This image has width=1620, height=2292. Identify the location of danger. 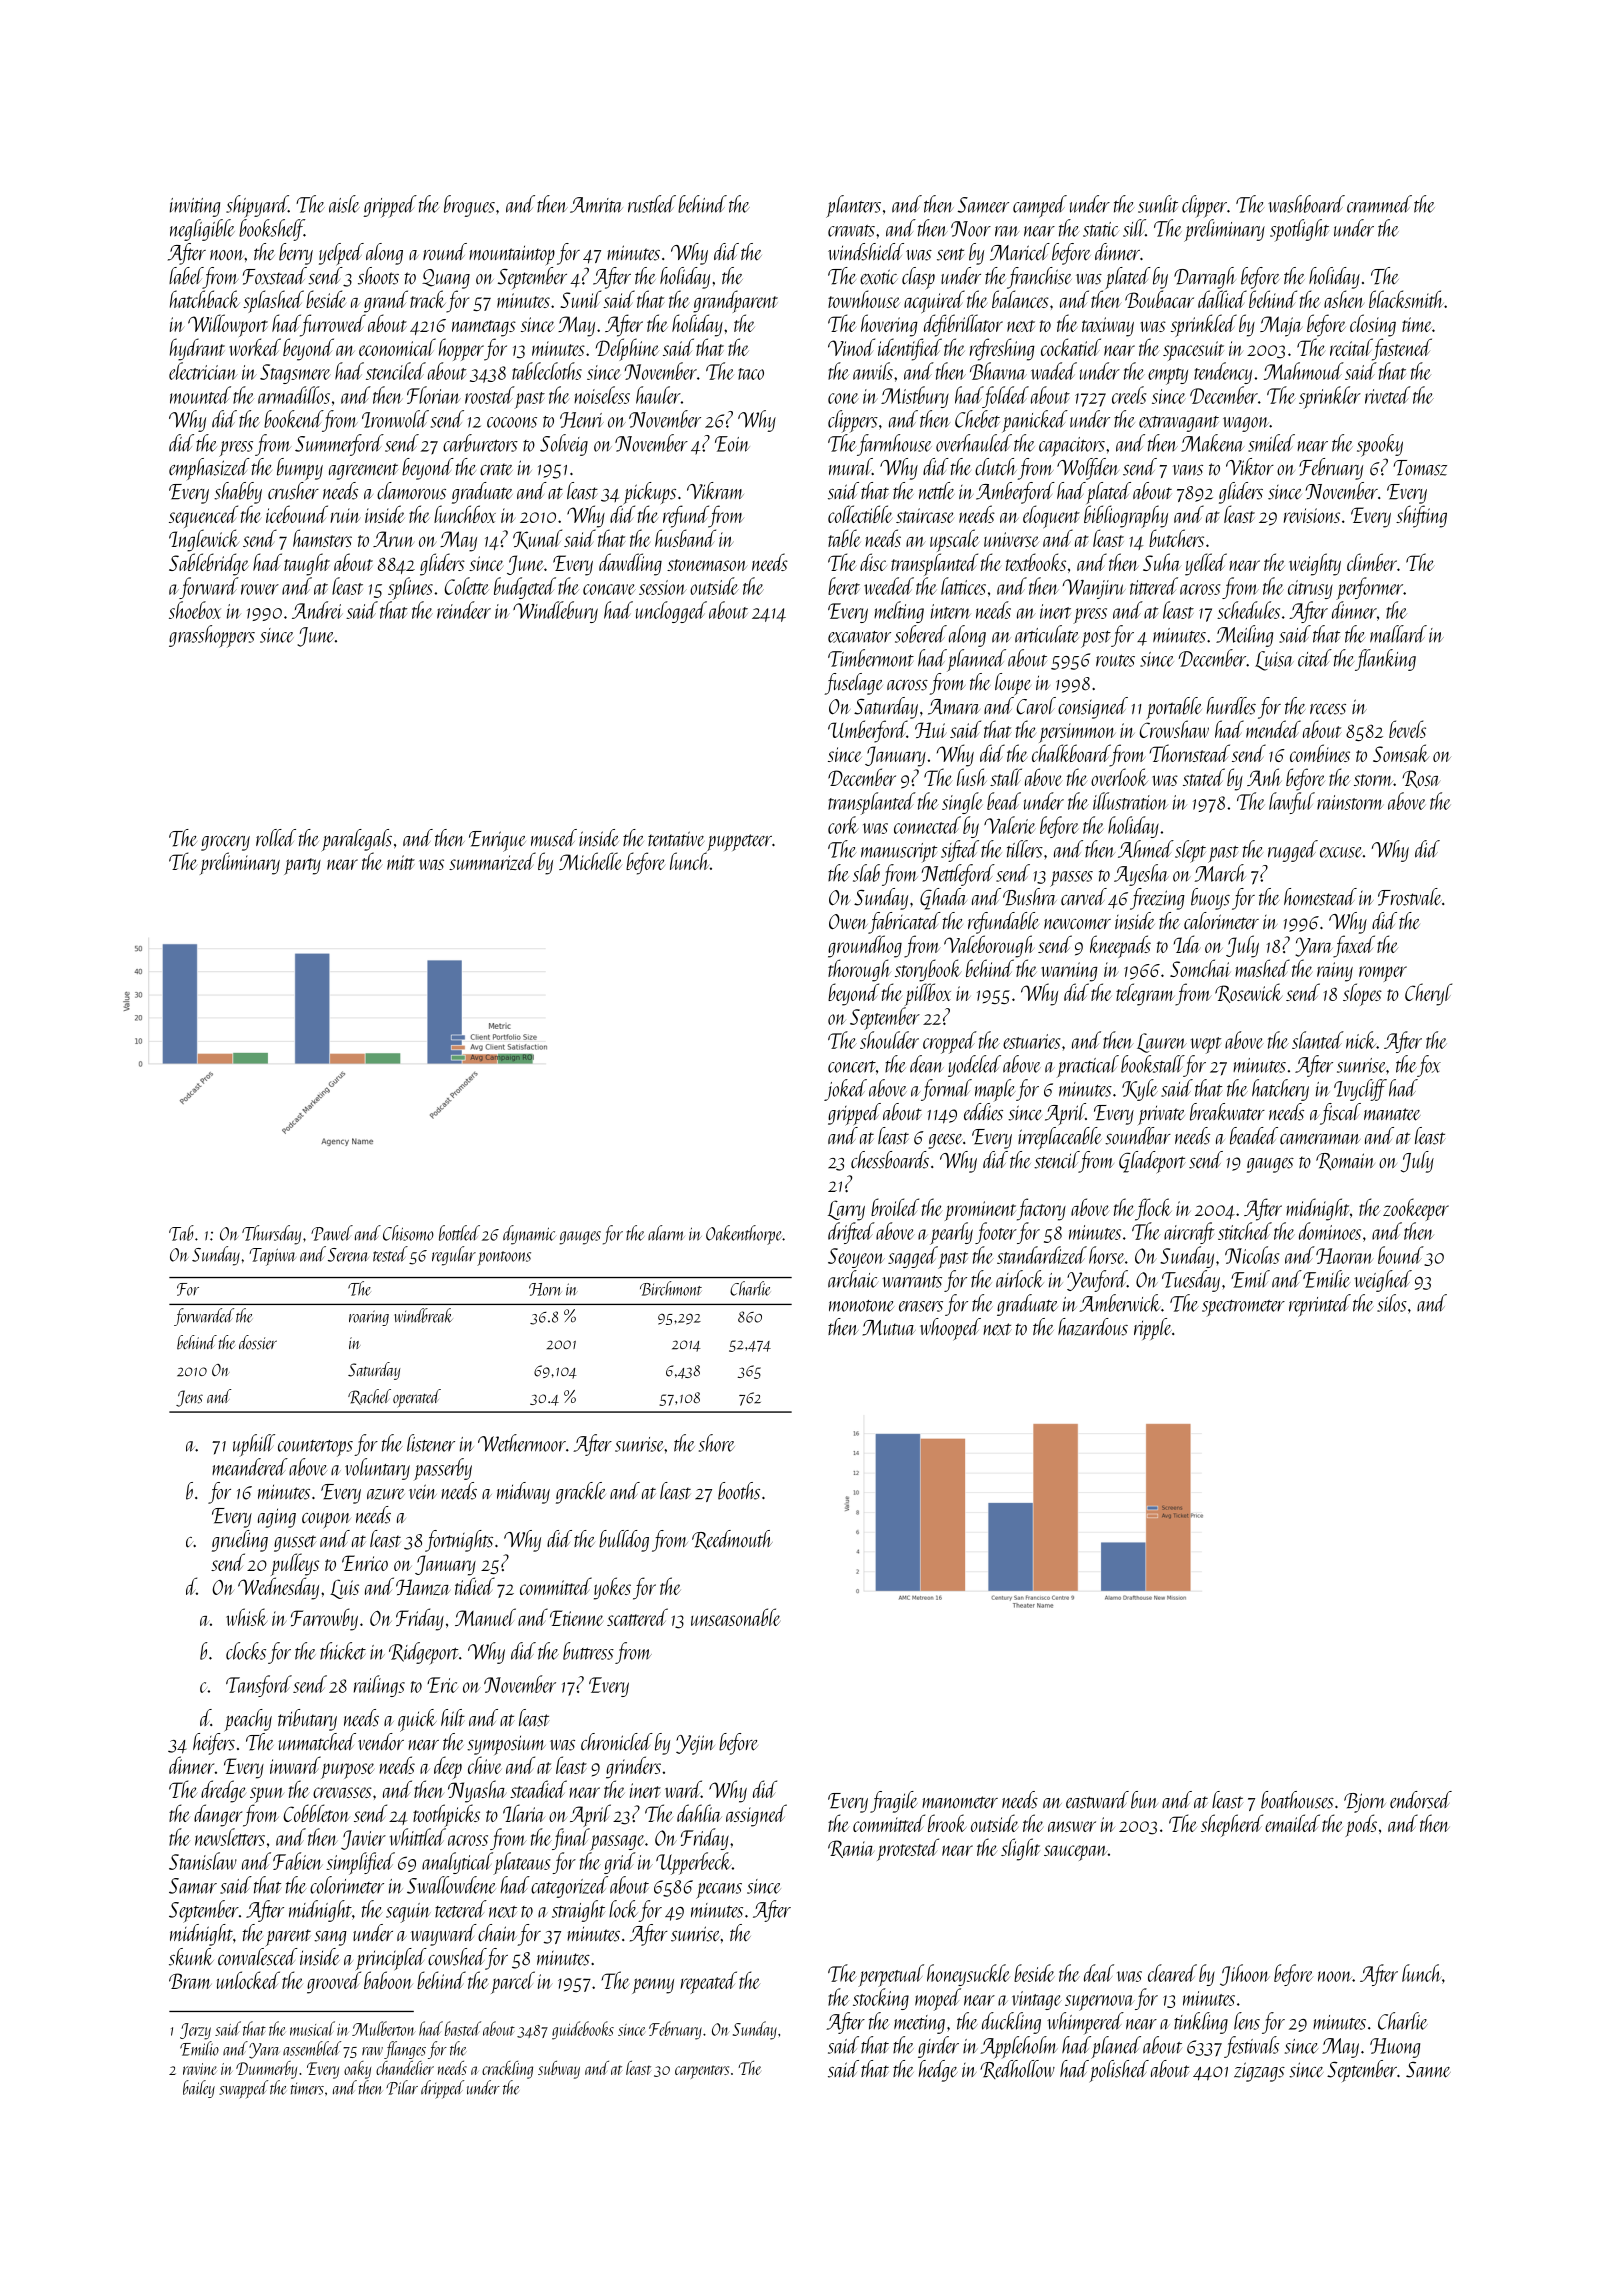
(218, 1815).
